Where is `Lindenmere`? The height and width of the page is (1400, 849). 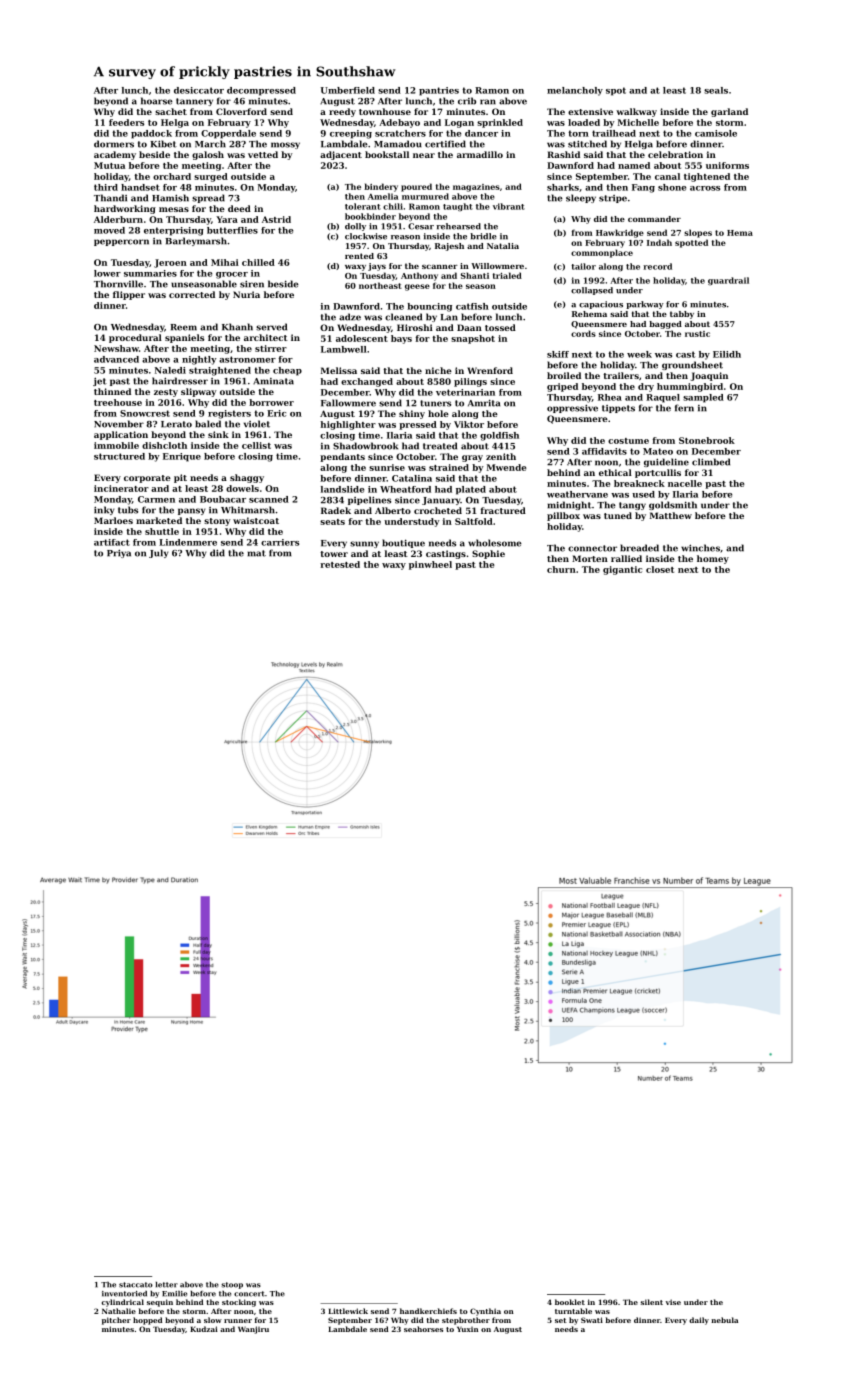
Lindenmere is located at coordinates (188, 542).
